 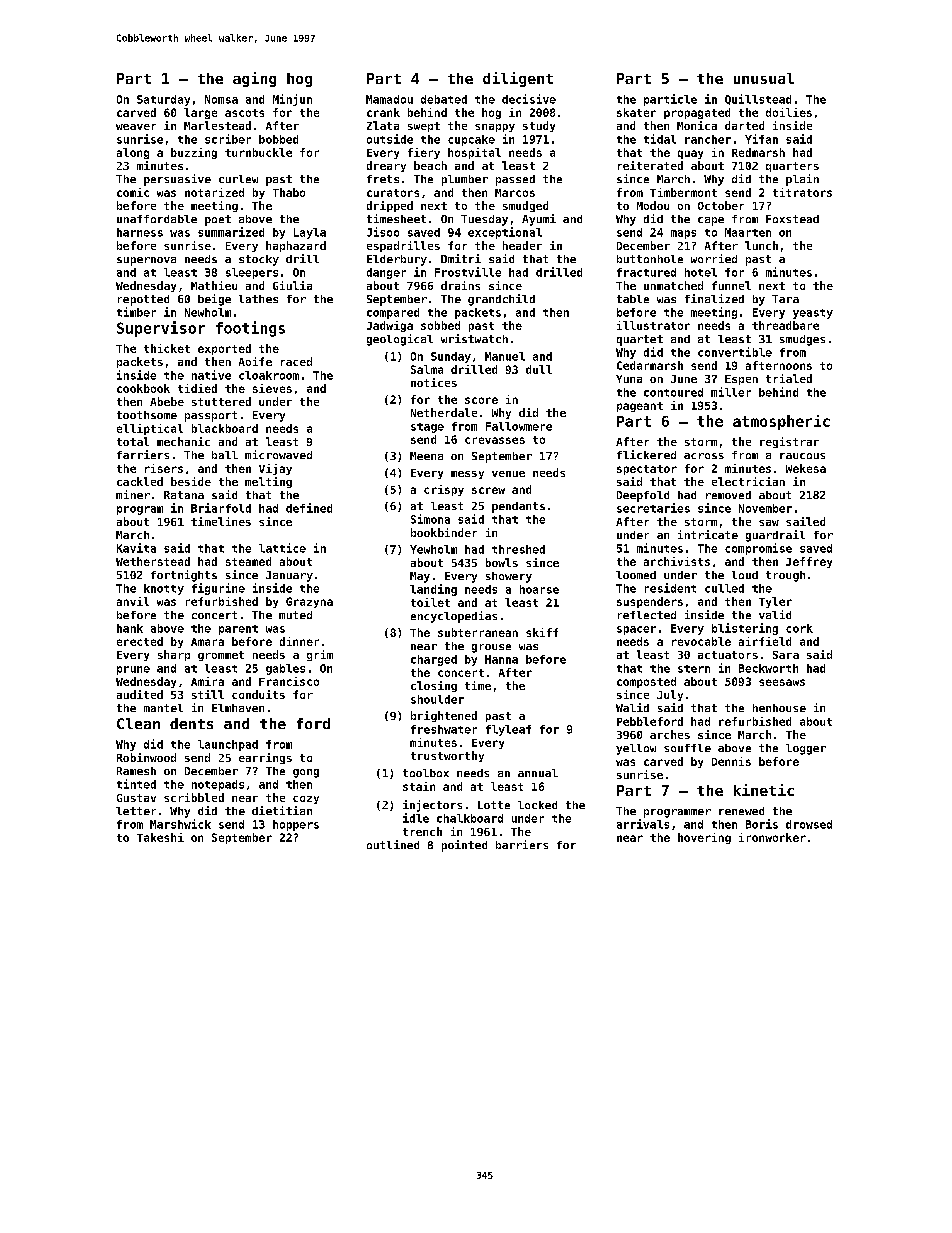 I want to click on Takeshi, so click(x=160, y=837).
